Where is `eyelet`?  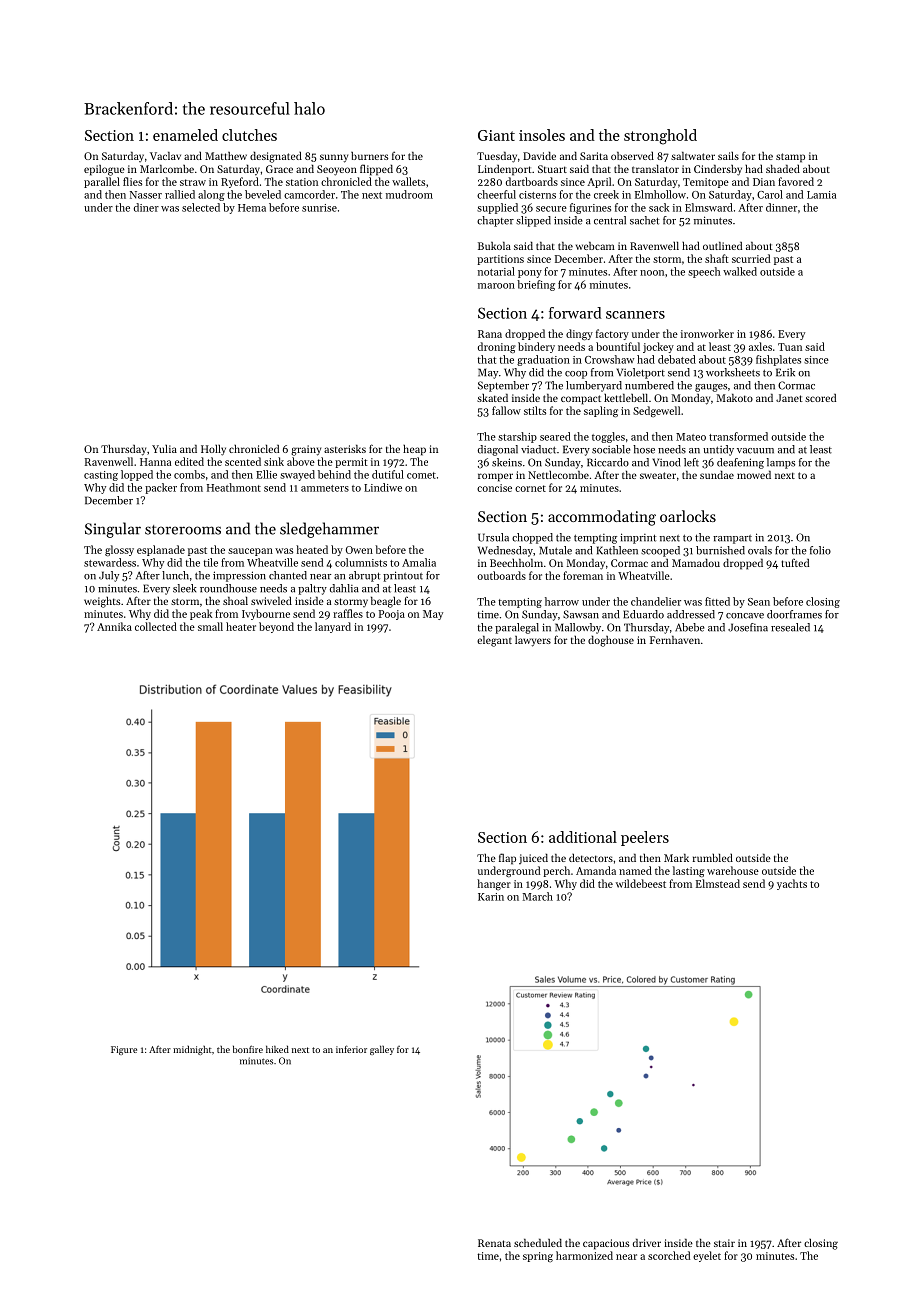
eyelet is located at coordinates (707, 1256).
